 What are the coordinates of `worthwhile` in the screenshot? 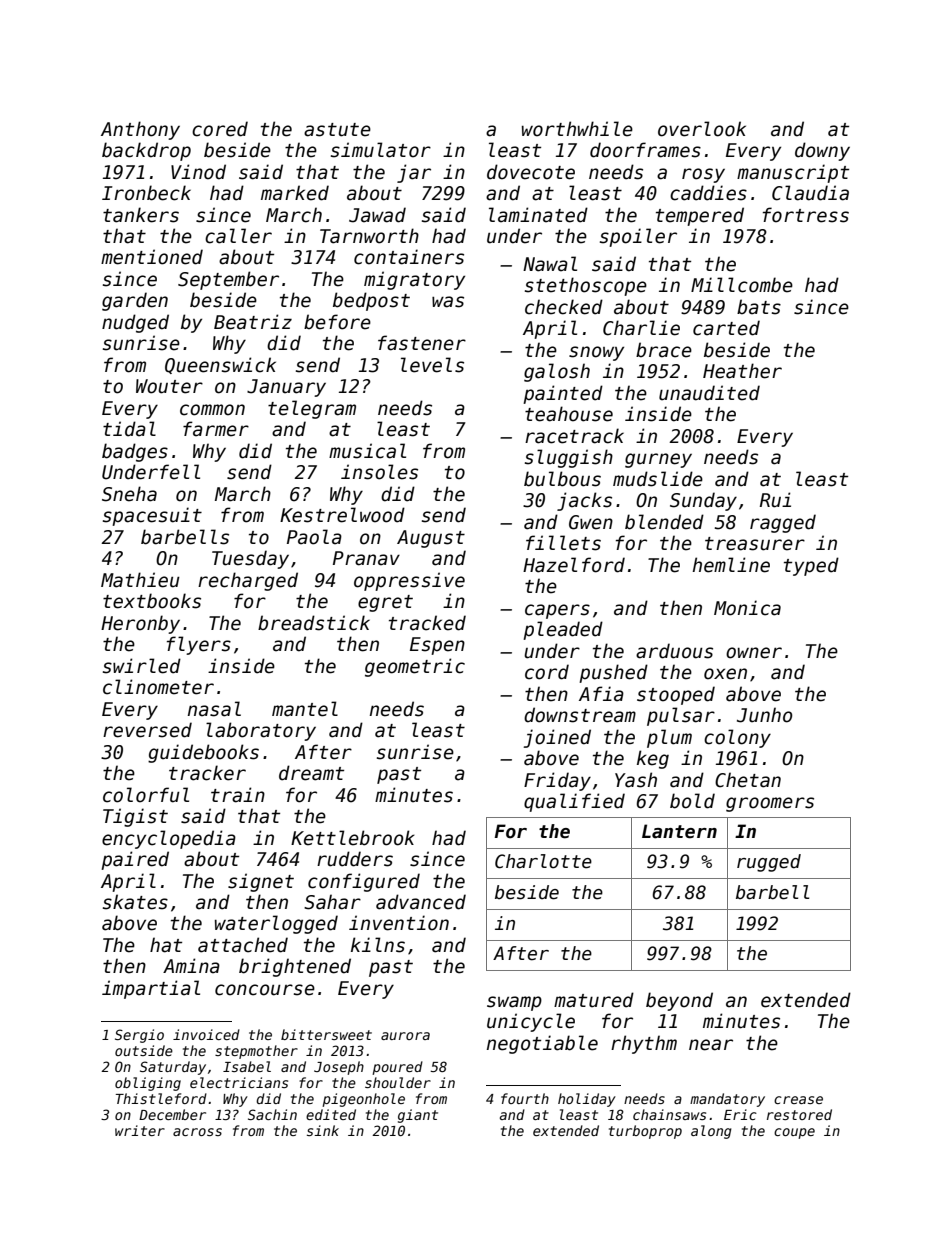 It's located at (577, 129).
